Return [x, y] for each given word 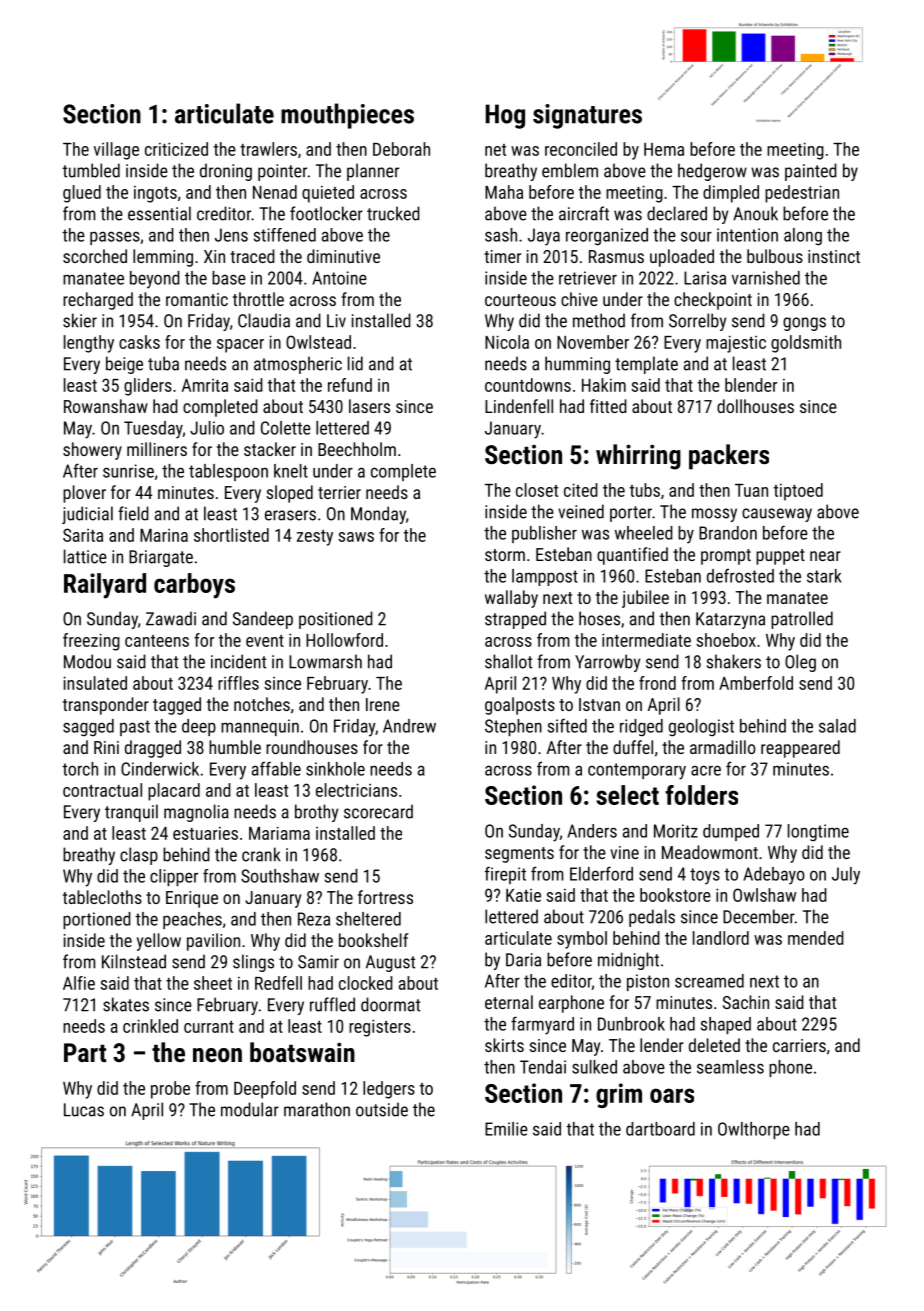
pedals [652, 918]
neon [217, 1055]
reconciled [581, 149]
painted [811, 172]
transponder [106, 706]
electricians [356, 790]
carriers [799, 1045]
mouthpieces [347, 116]
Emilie [506, 1129]
